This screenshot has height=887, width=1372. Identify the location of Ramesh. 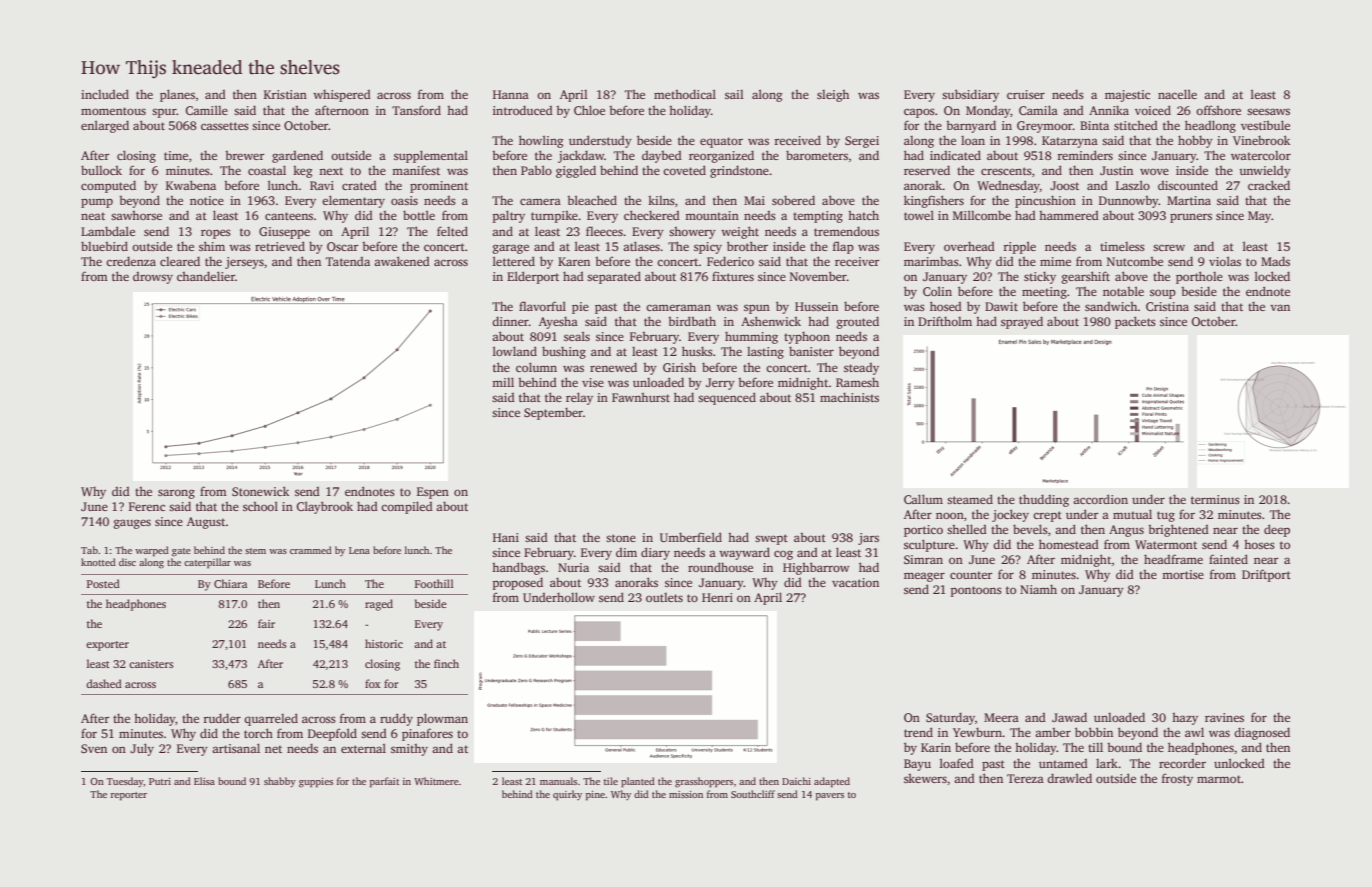
(857, 382).
